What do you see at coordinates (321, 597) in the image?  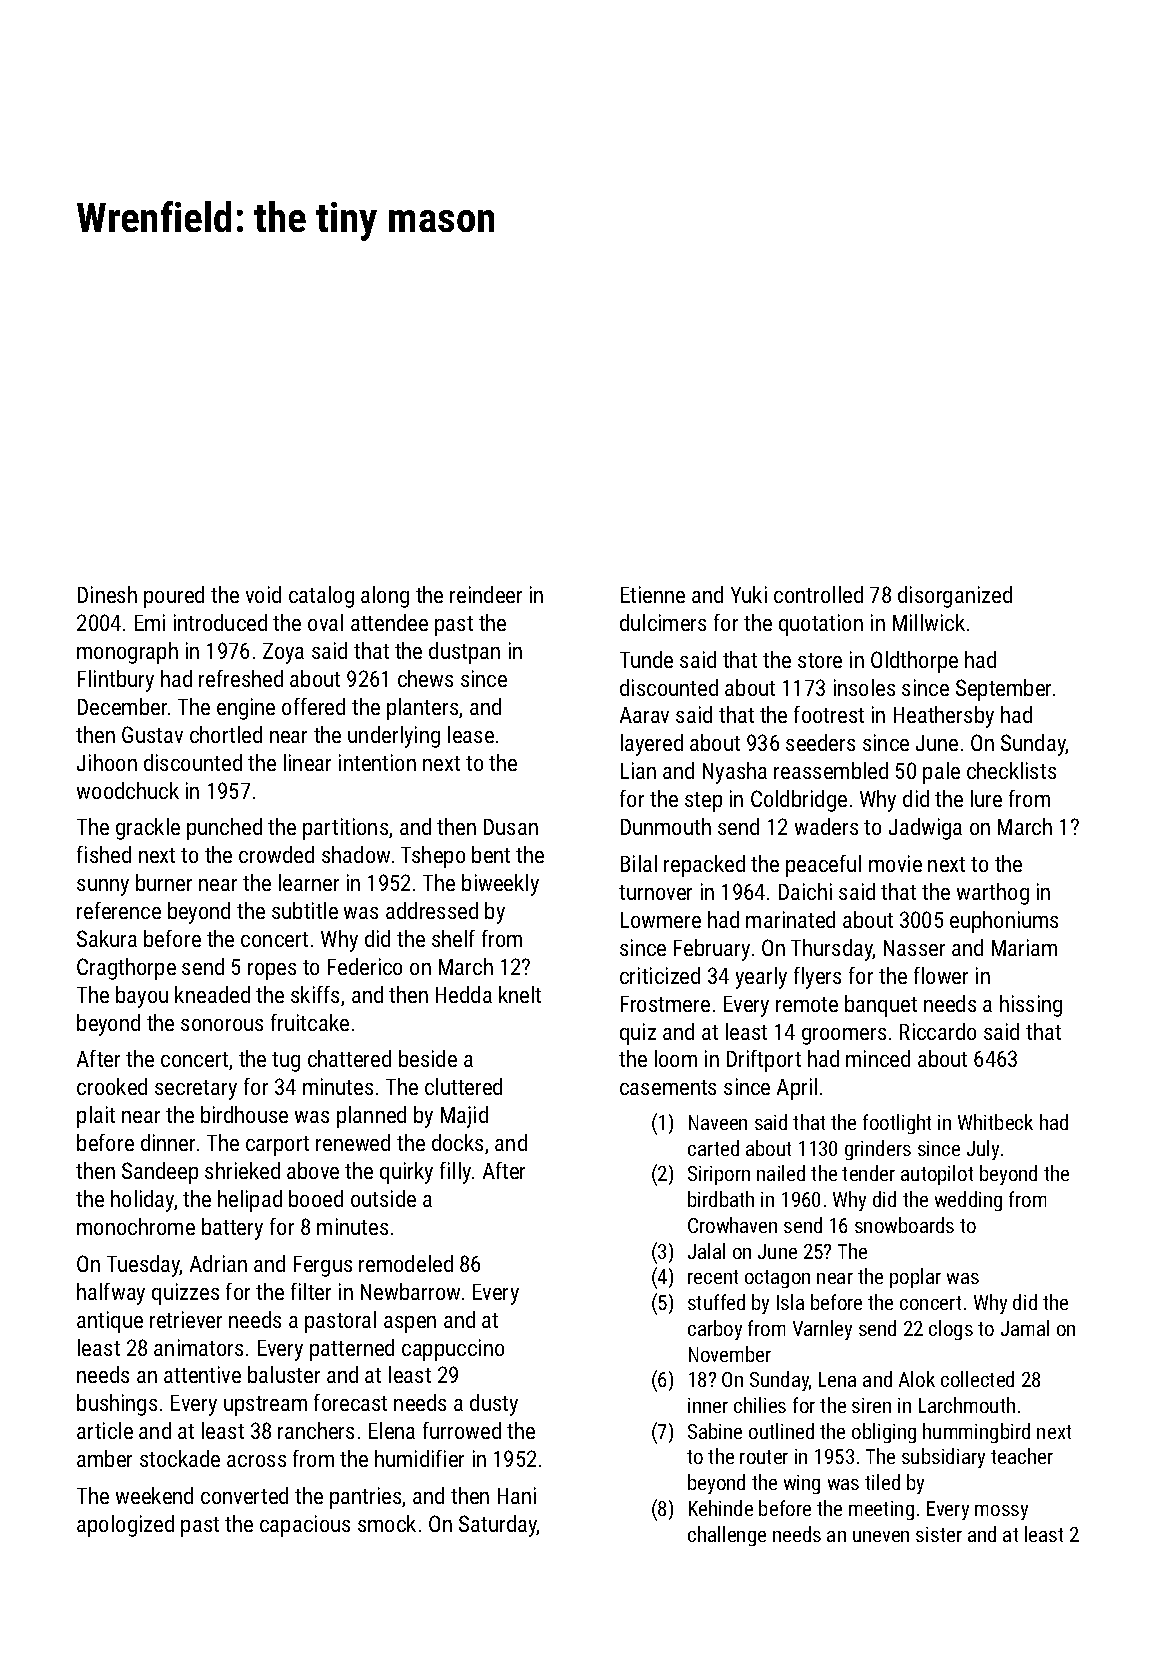 I see `catalog` at bounding box center [321, 597].
